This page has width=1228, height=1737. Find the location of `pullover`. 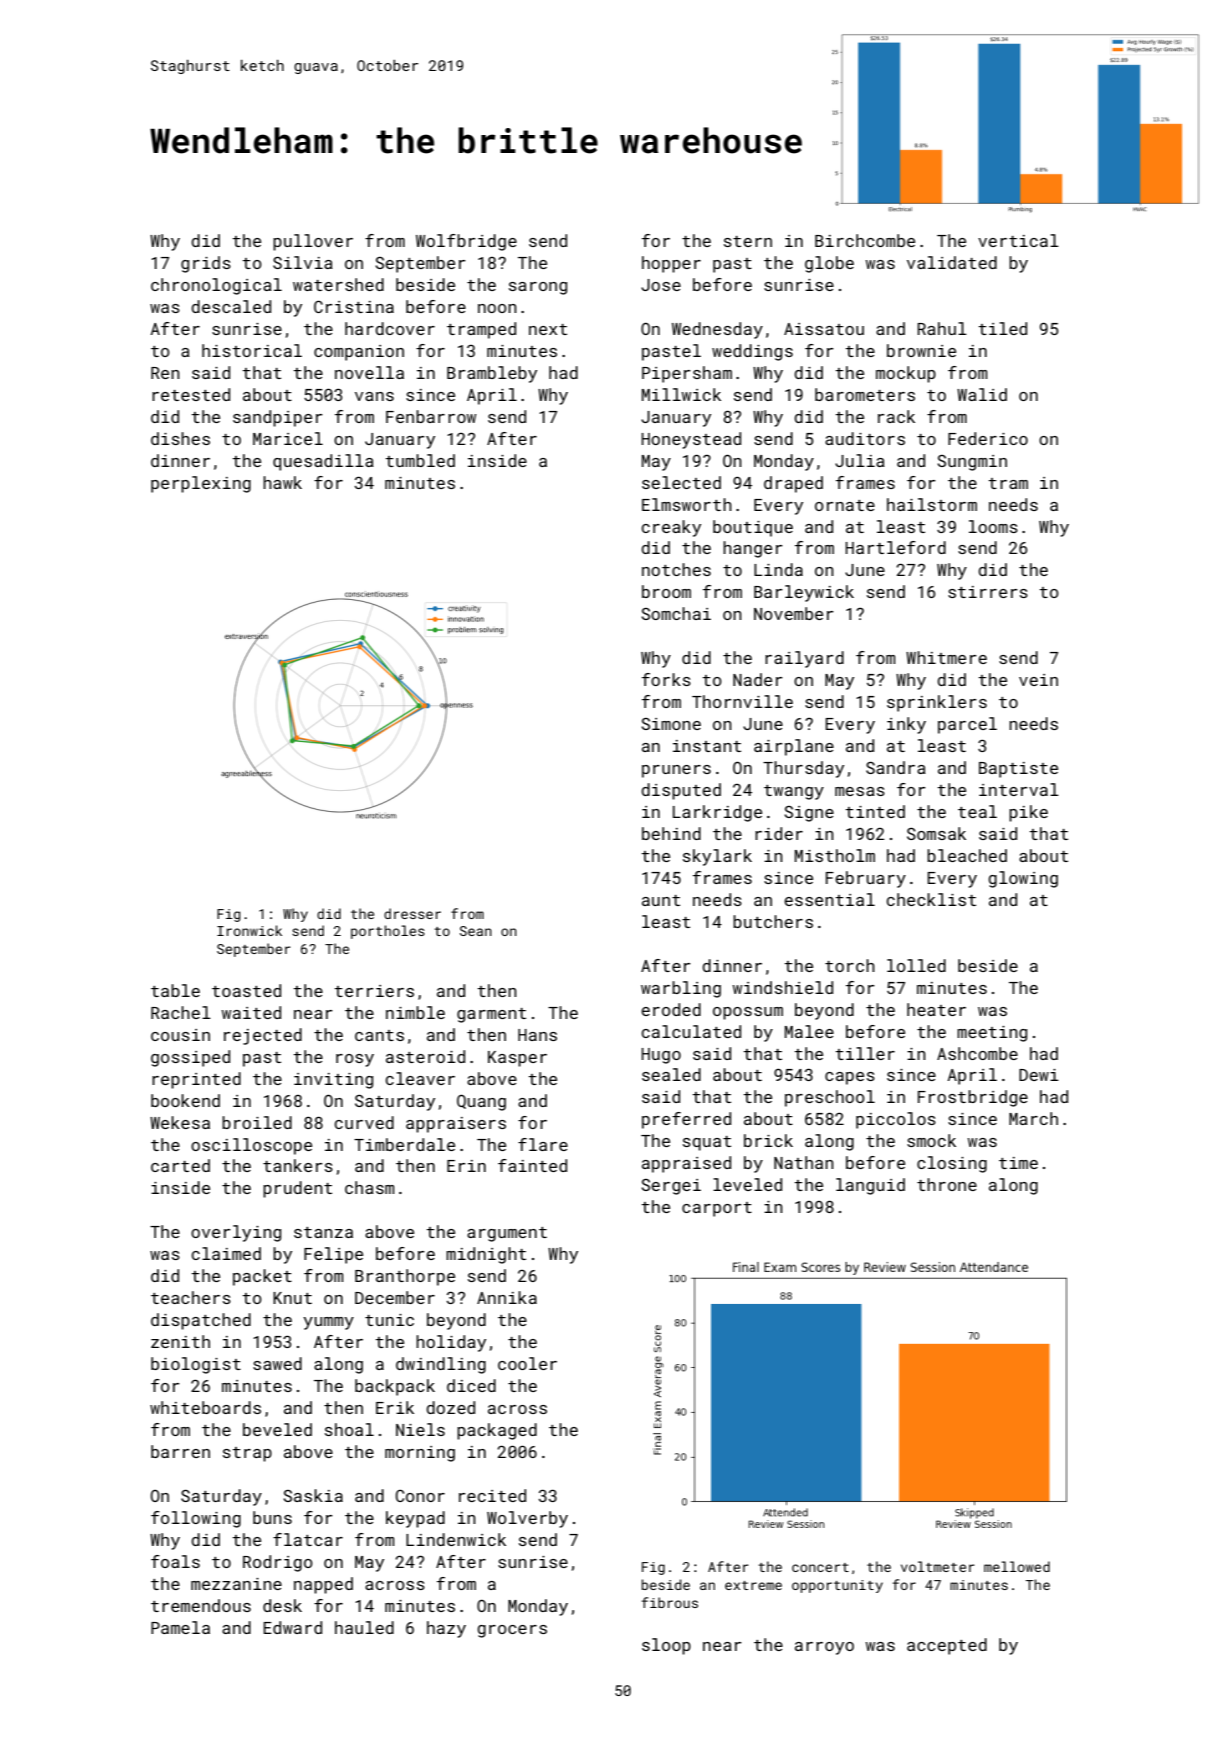

pullover is located at coordinates (313, 242).
